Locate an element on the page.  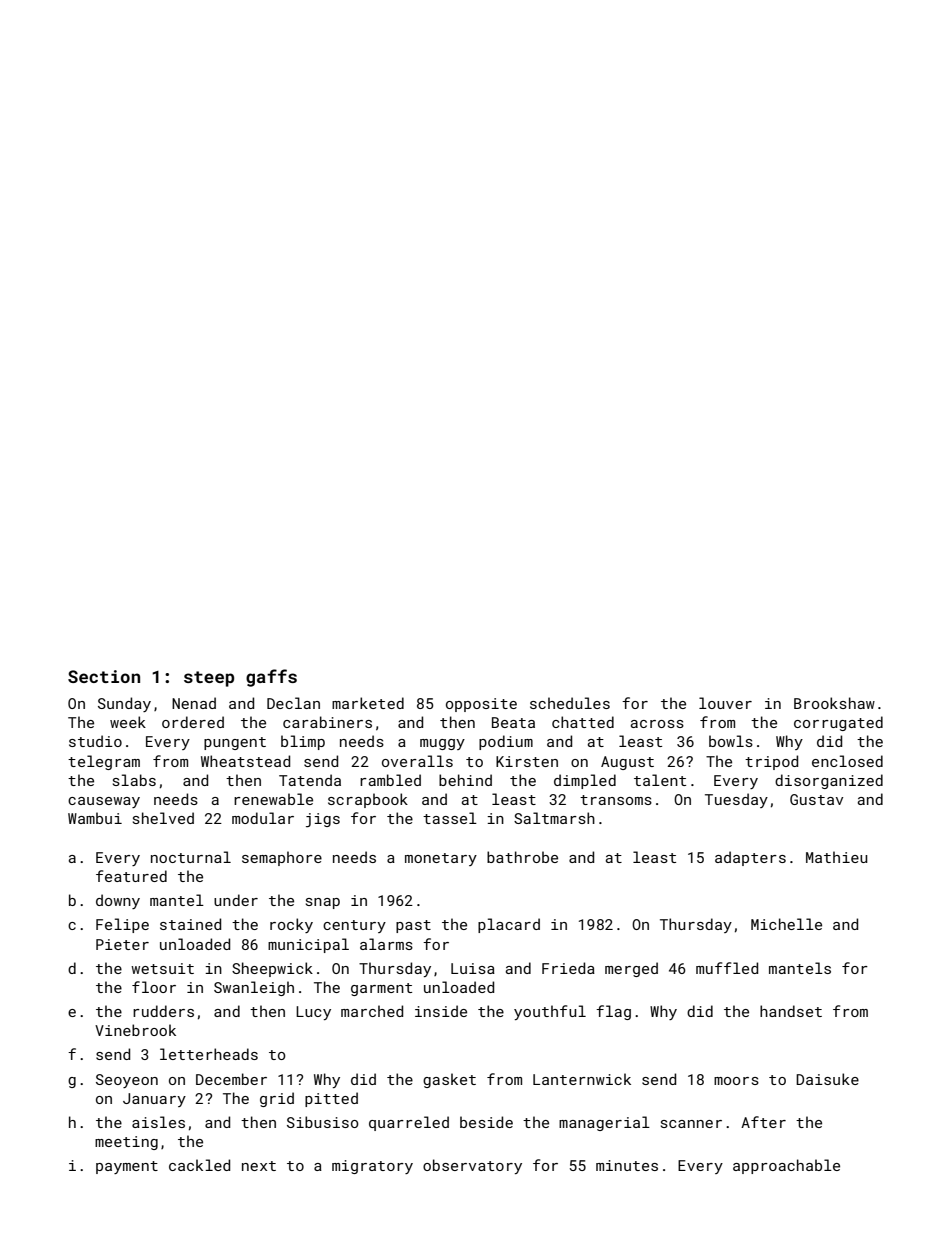
handset is located at coordinates (791, 1011).
